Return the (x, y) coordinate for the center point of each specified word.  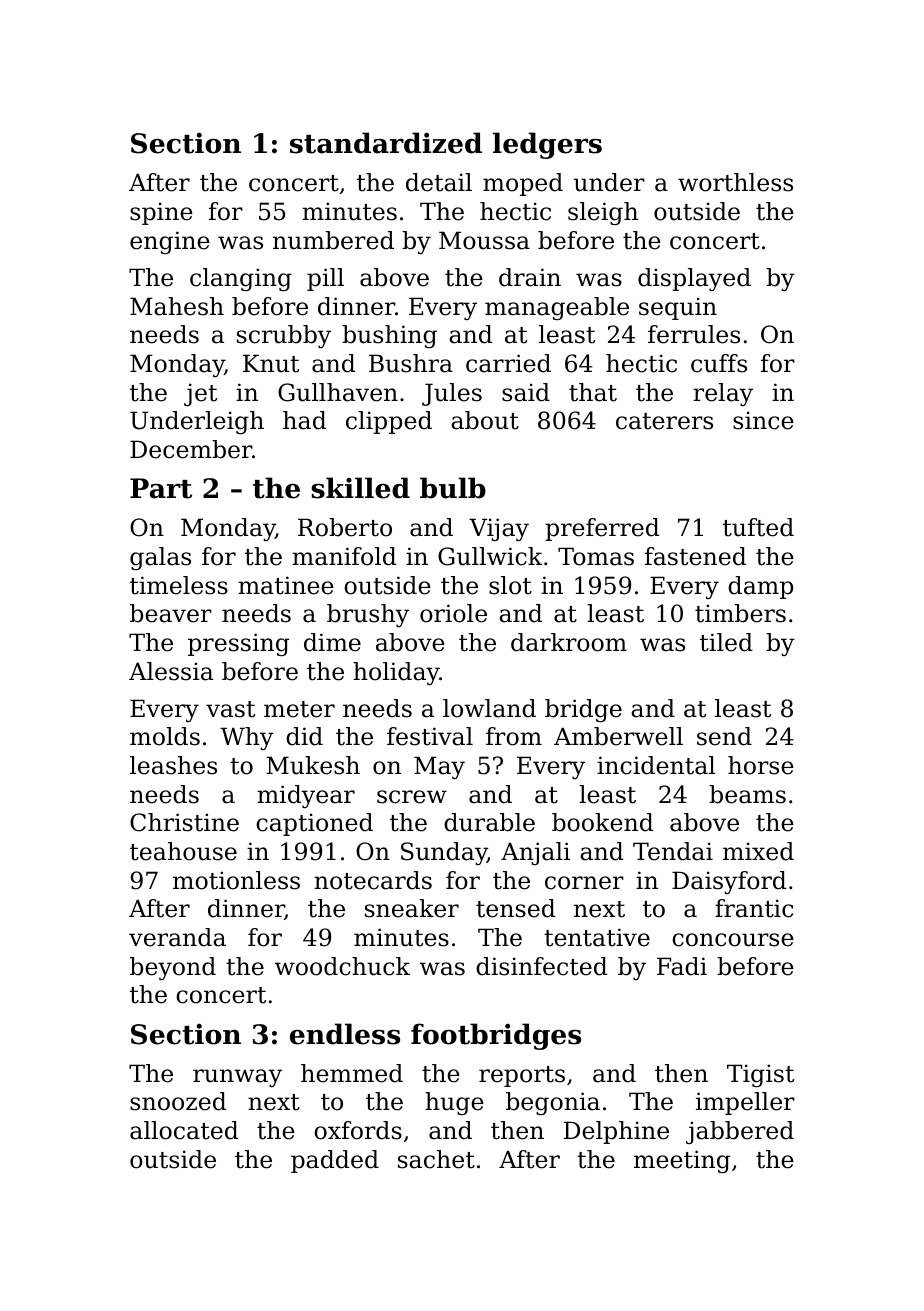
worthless (735, 182)
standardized (386, 143)
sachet (436, 1159)
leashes (173, 765)
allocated (184, 1130)
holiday (396, 673)
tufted (758, 527)
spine (161, 213)
